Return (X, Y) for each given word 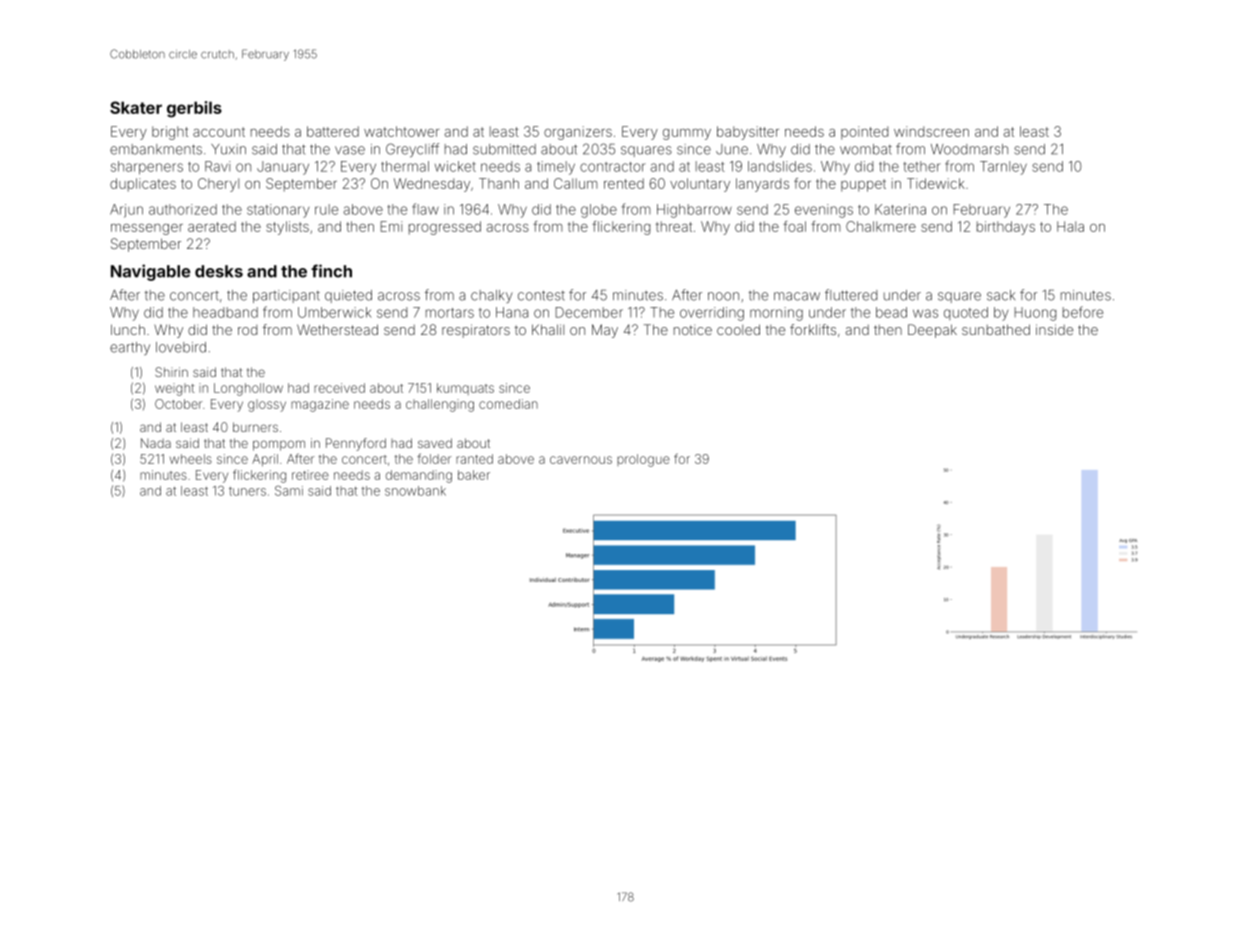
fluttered (851, 295)
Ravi (218, 166)
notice (693, 329)
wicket (455, 166)
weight (175, 389)
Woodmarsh (969, 149)
